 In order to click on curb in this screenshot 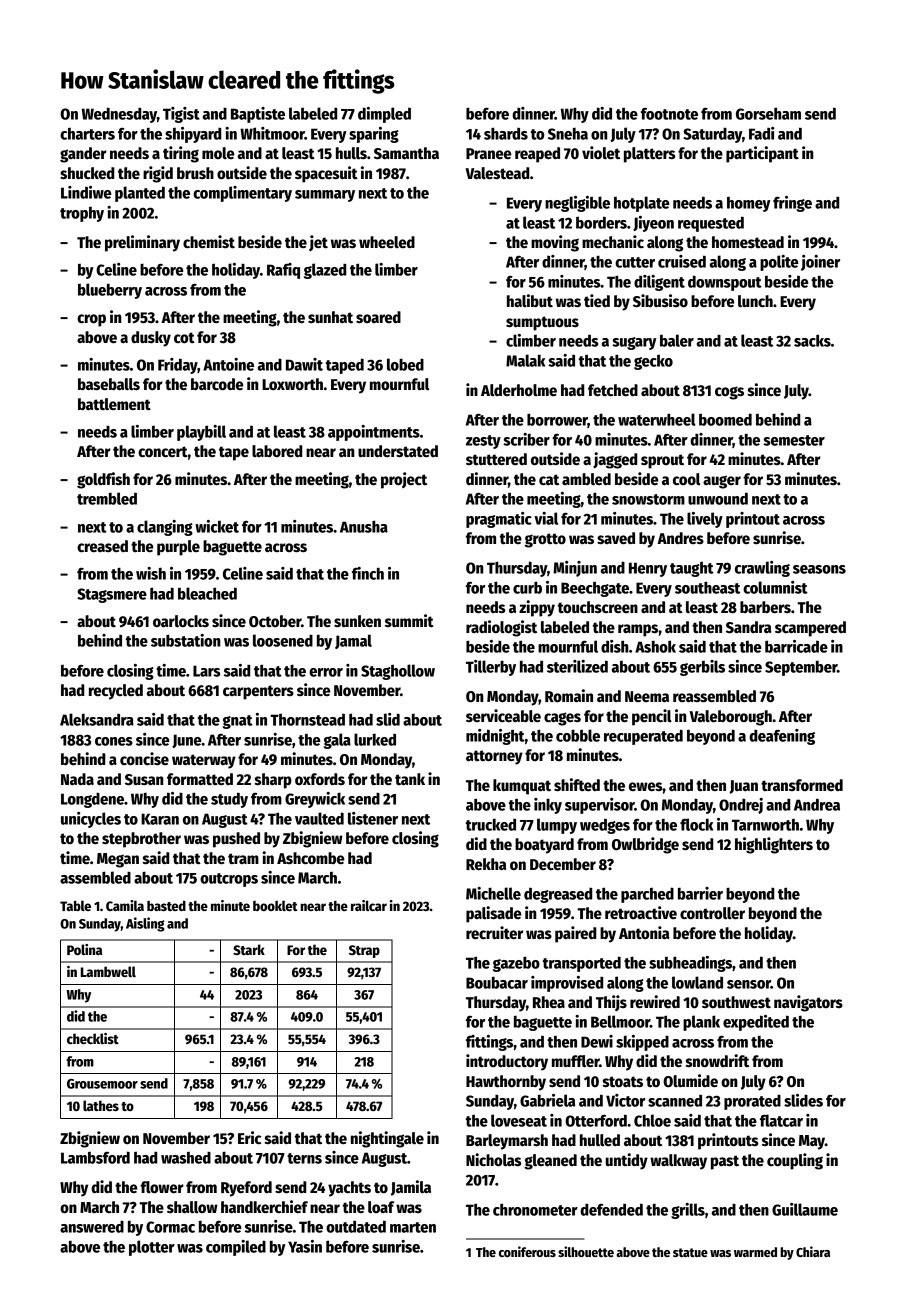, I will do `click(527, 587)`.
